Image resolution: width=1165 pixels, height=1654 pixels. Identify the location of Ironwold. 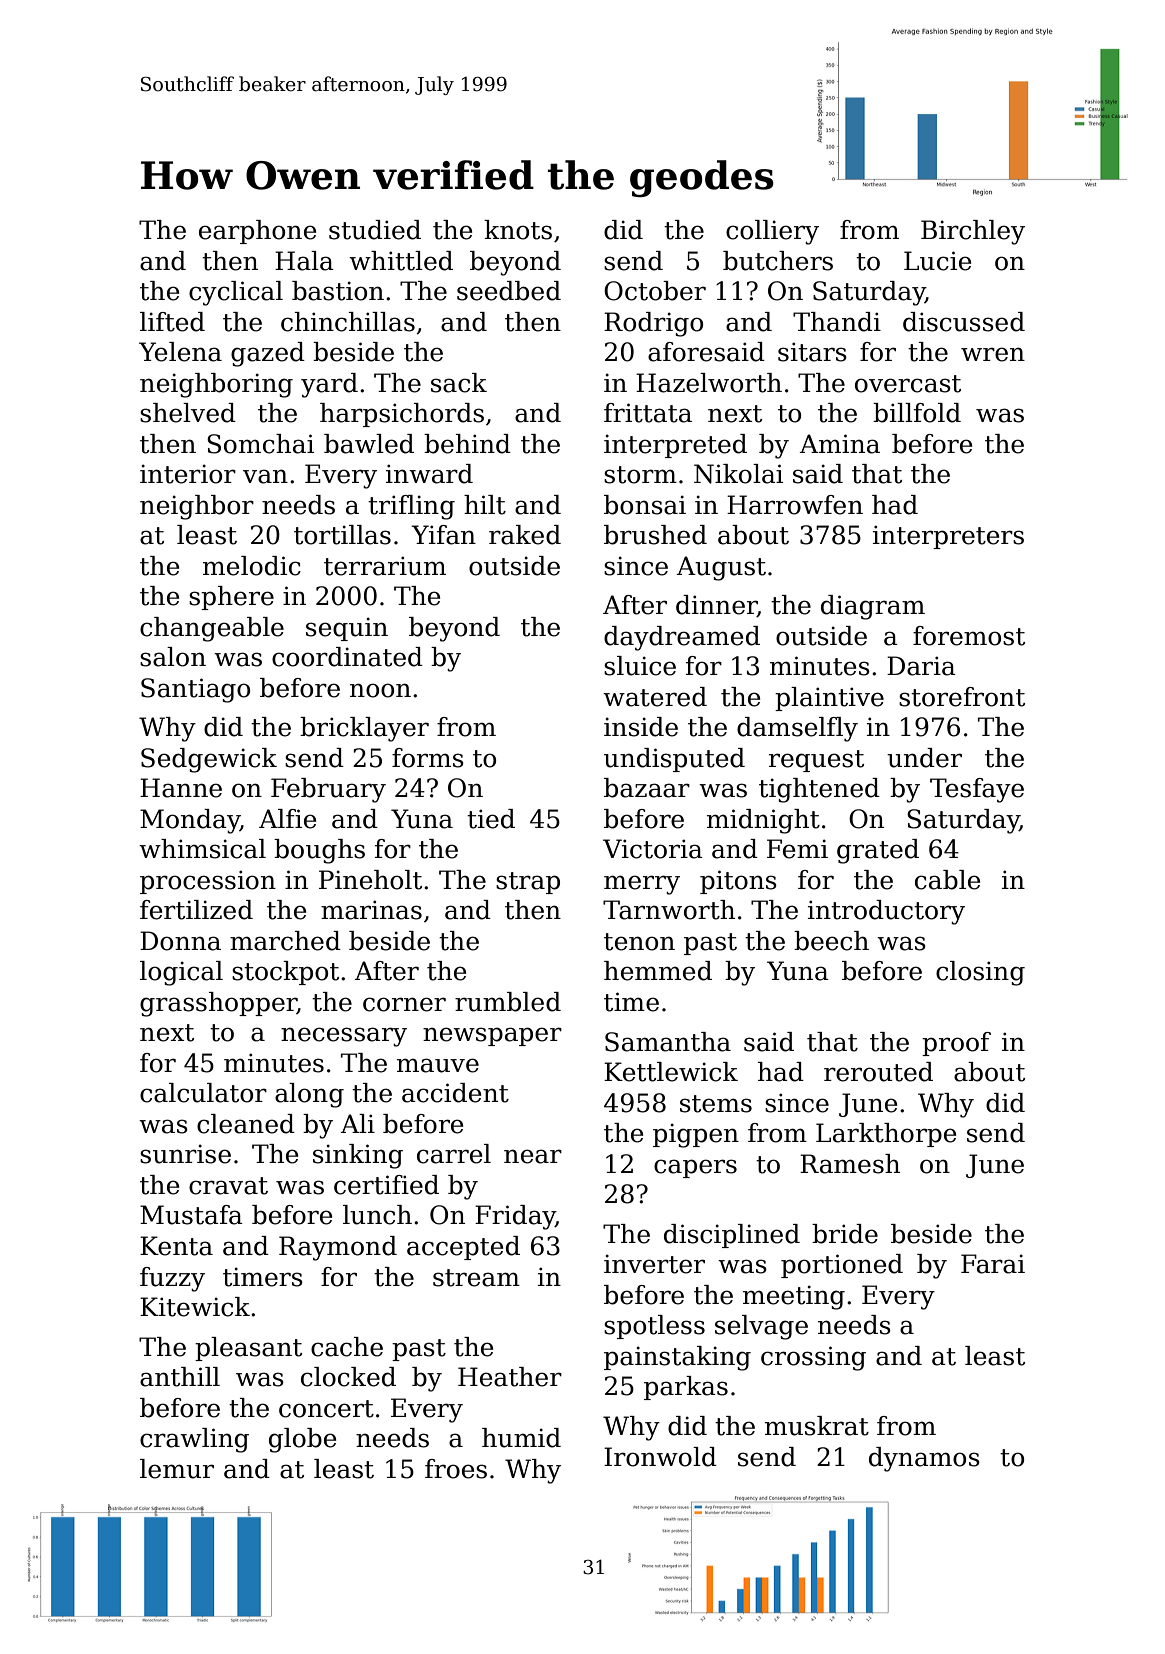
(660, 1457).
